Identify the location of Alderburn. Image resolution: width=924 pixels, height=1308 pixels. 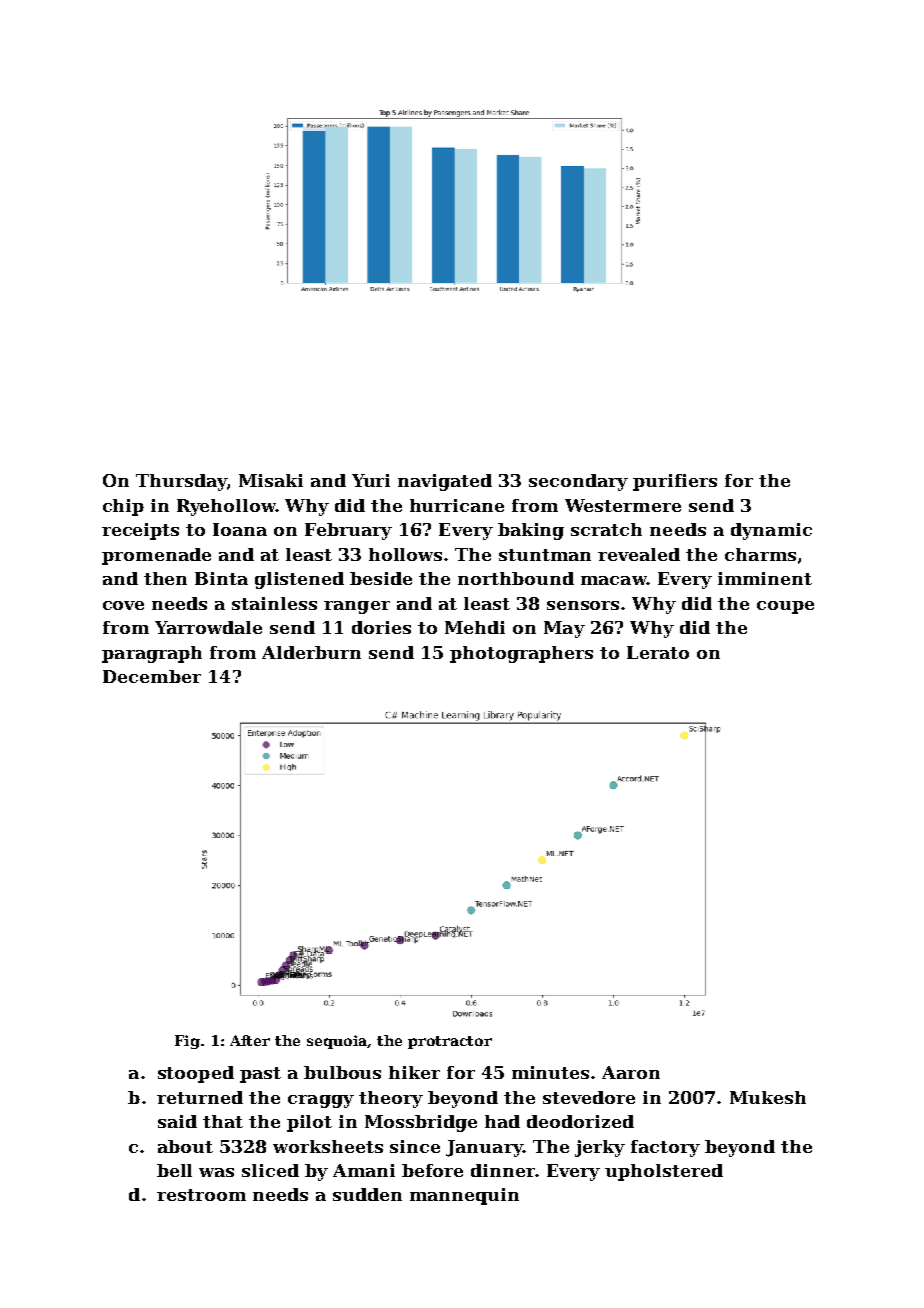
(311, 652).
